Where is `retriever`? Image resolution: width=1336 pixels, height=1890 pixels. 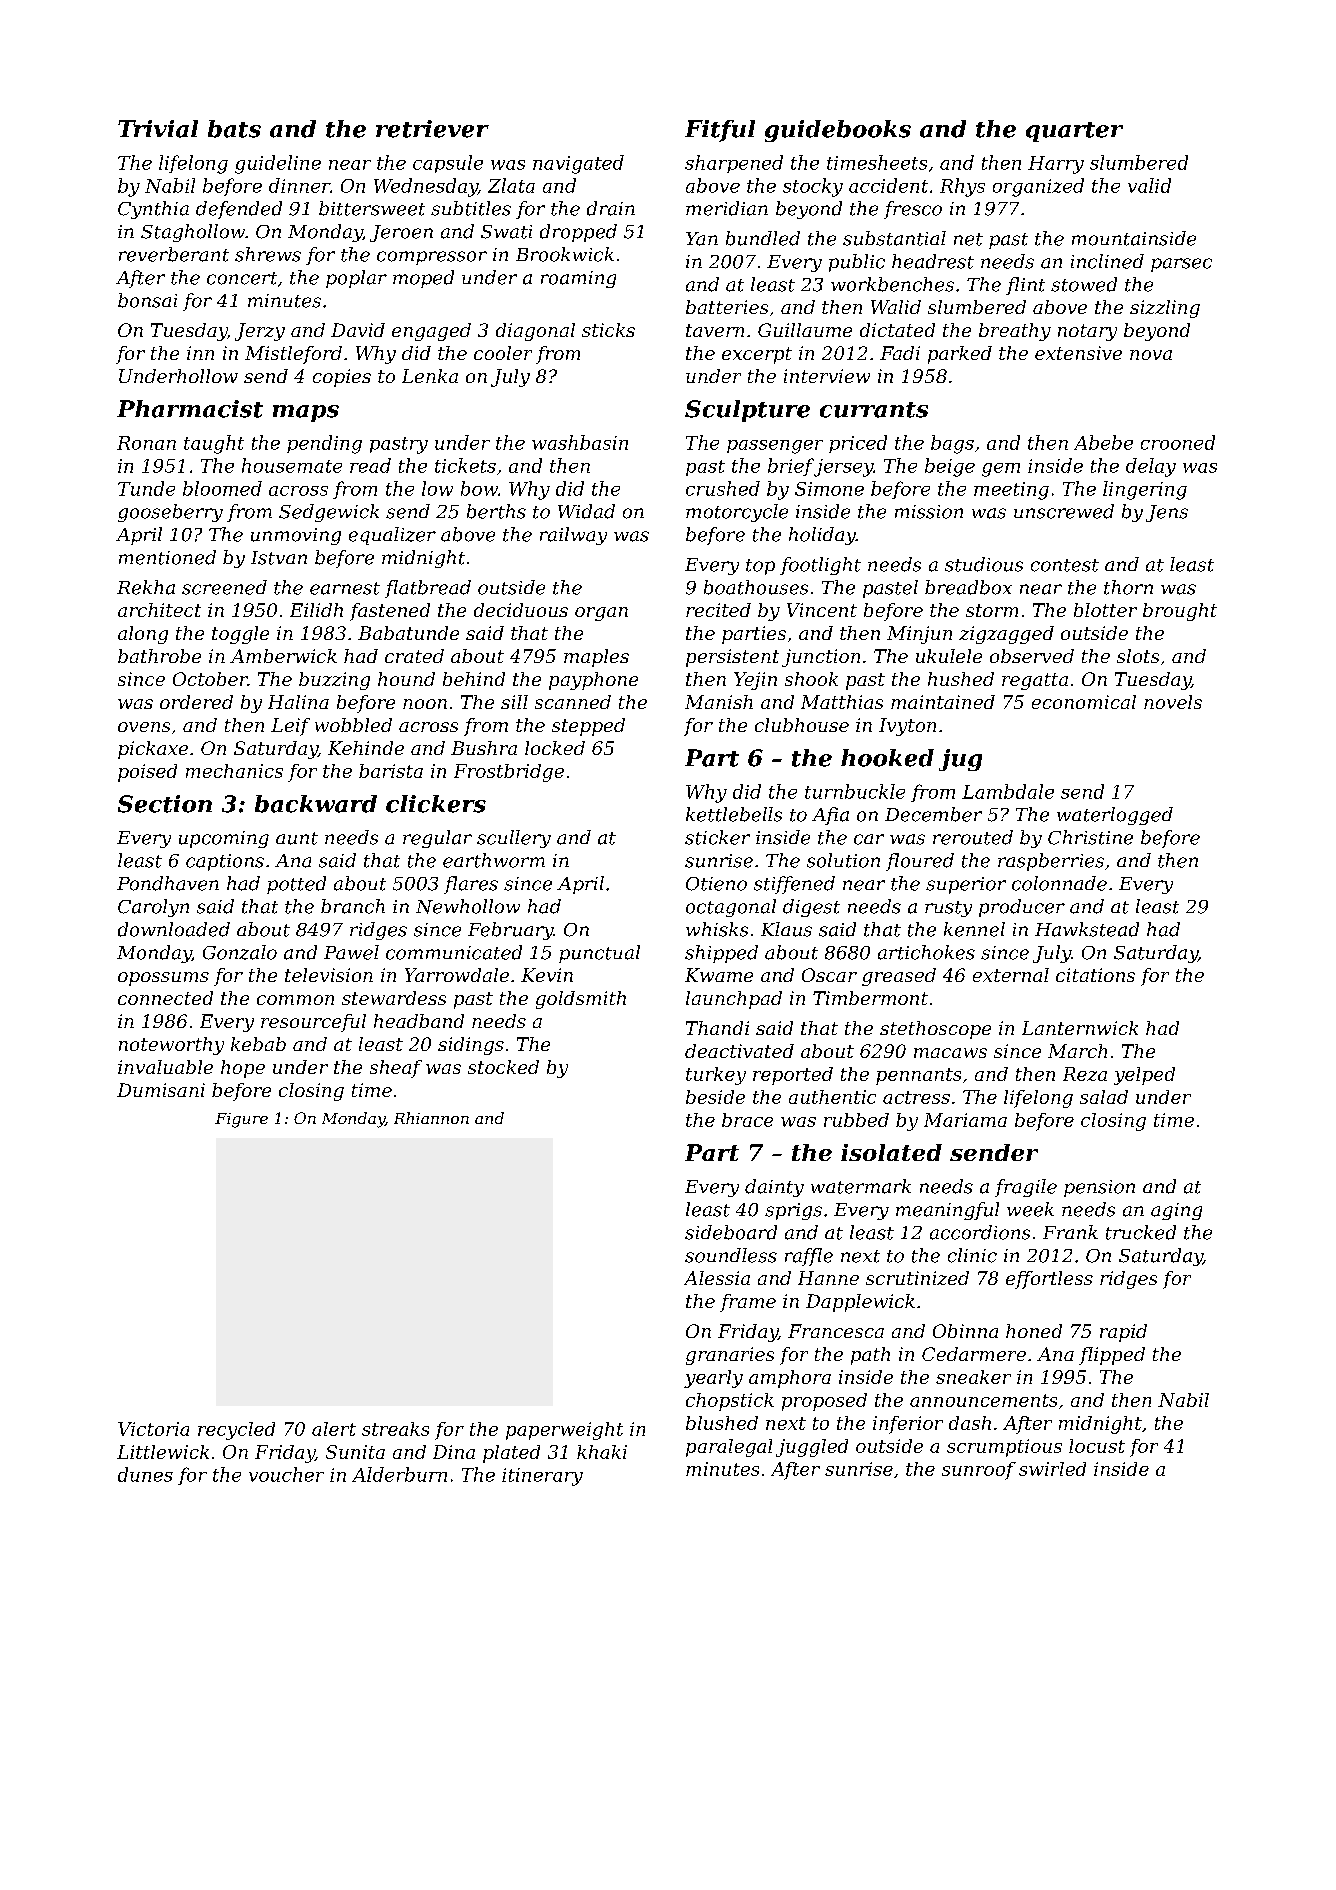
retriever is located at coordinates (432, 129).
